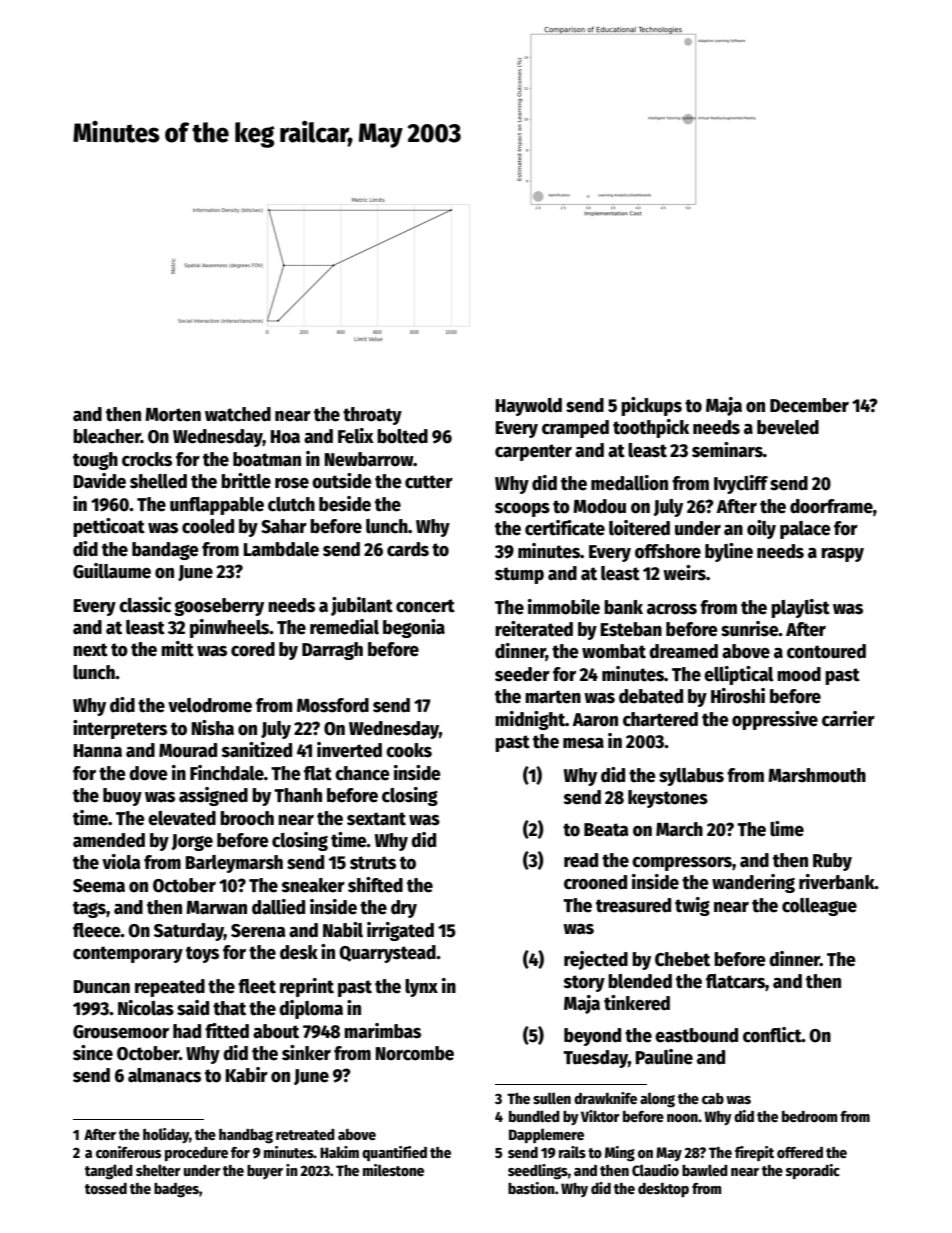  Describe the element at coordinates (217, 506) in the screenshot. I see `unflappable` at that location.
